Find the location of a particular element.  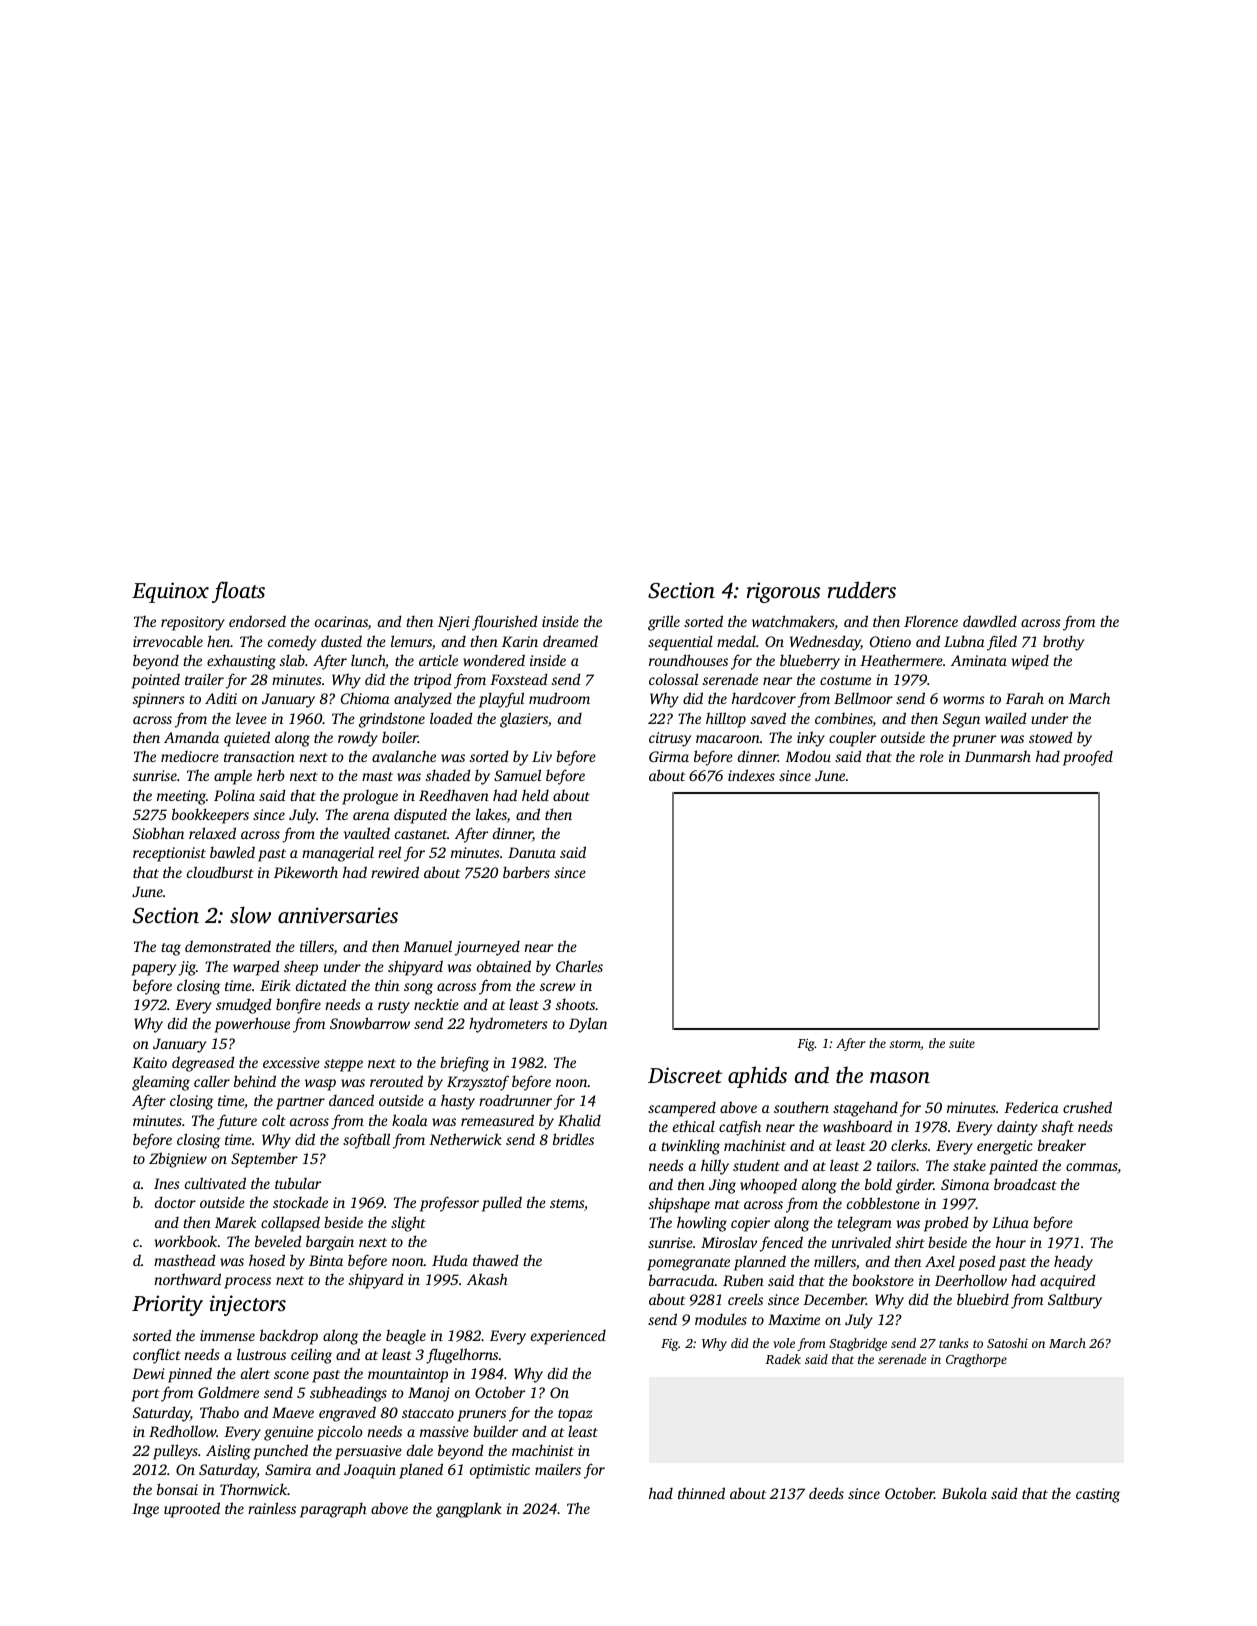

dreamed is located at coordinates (570, 641).
